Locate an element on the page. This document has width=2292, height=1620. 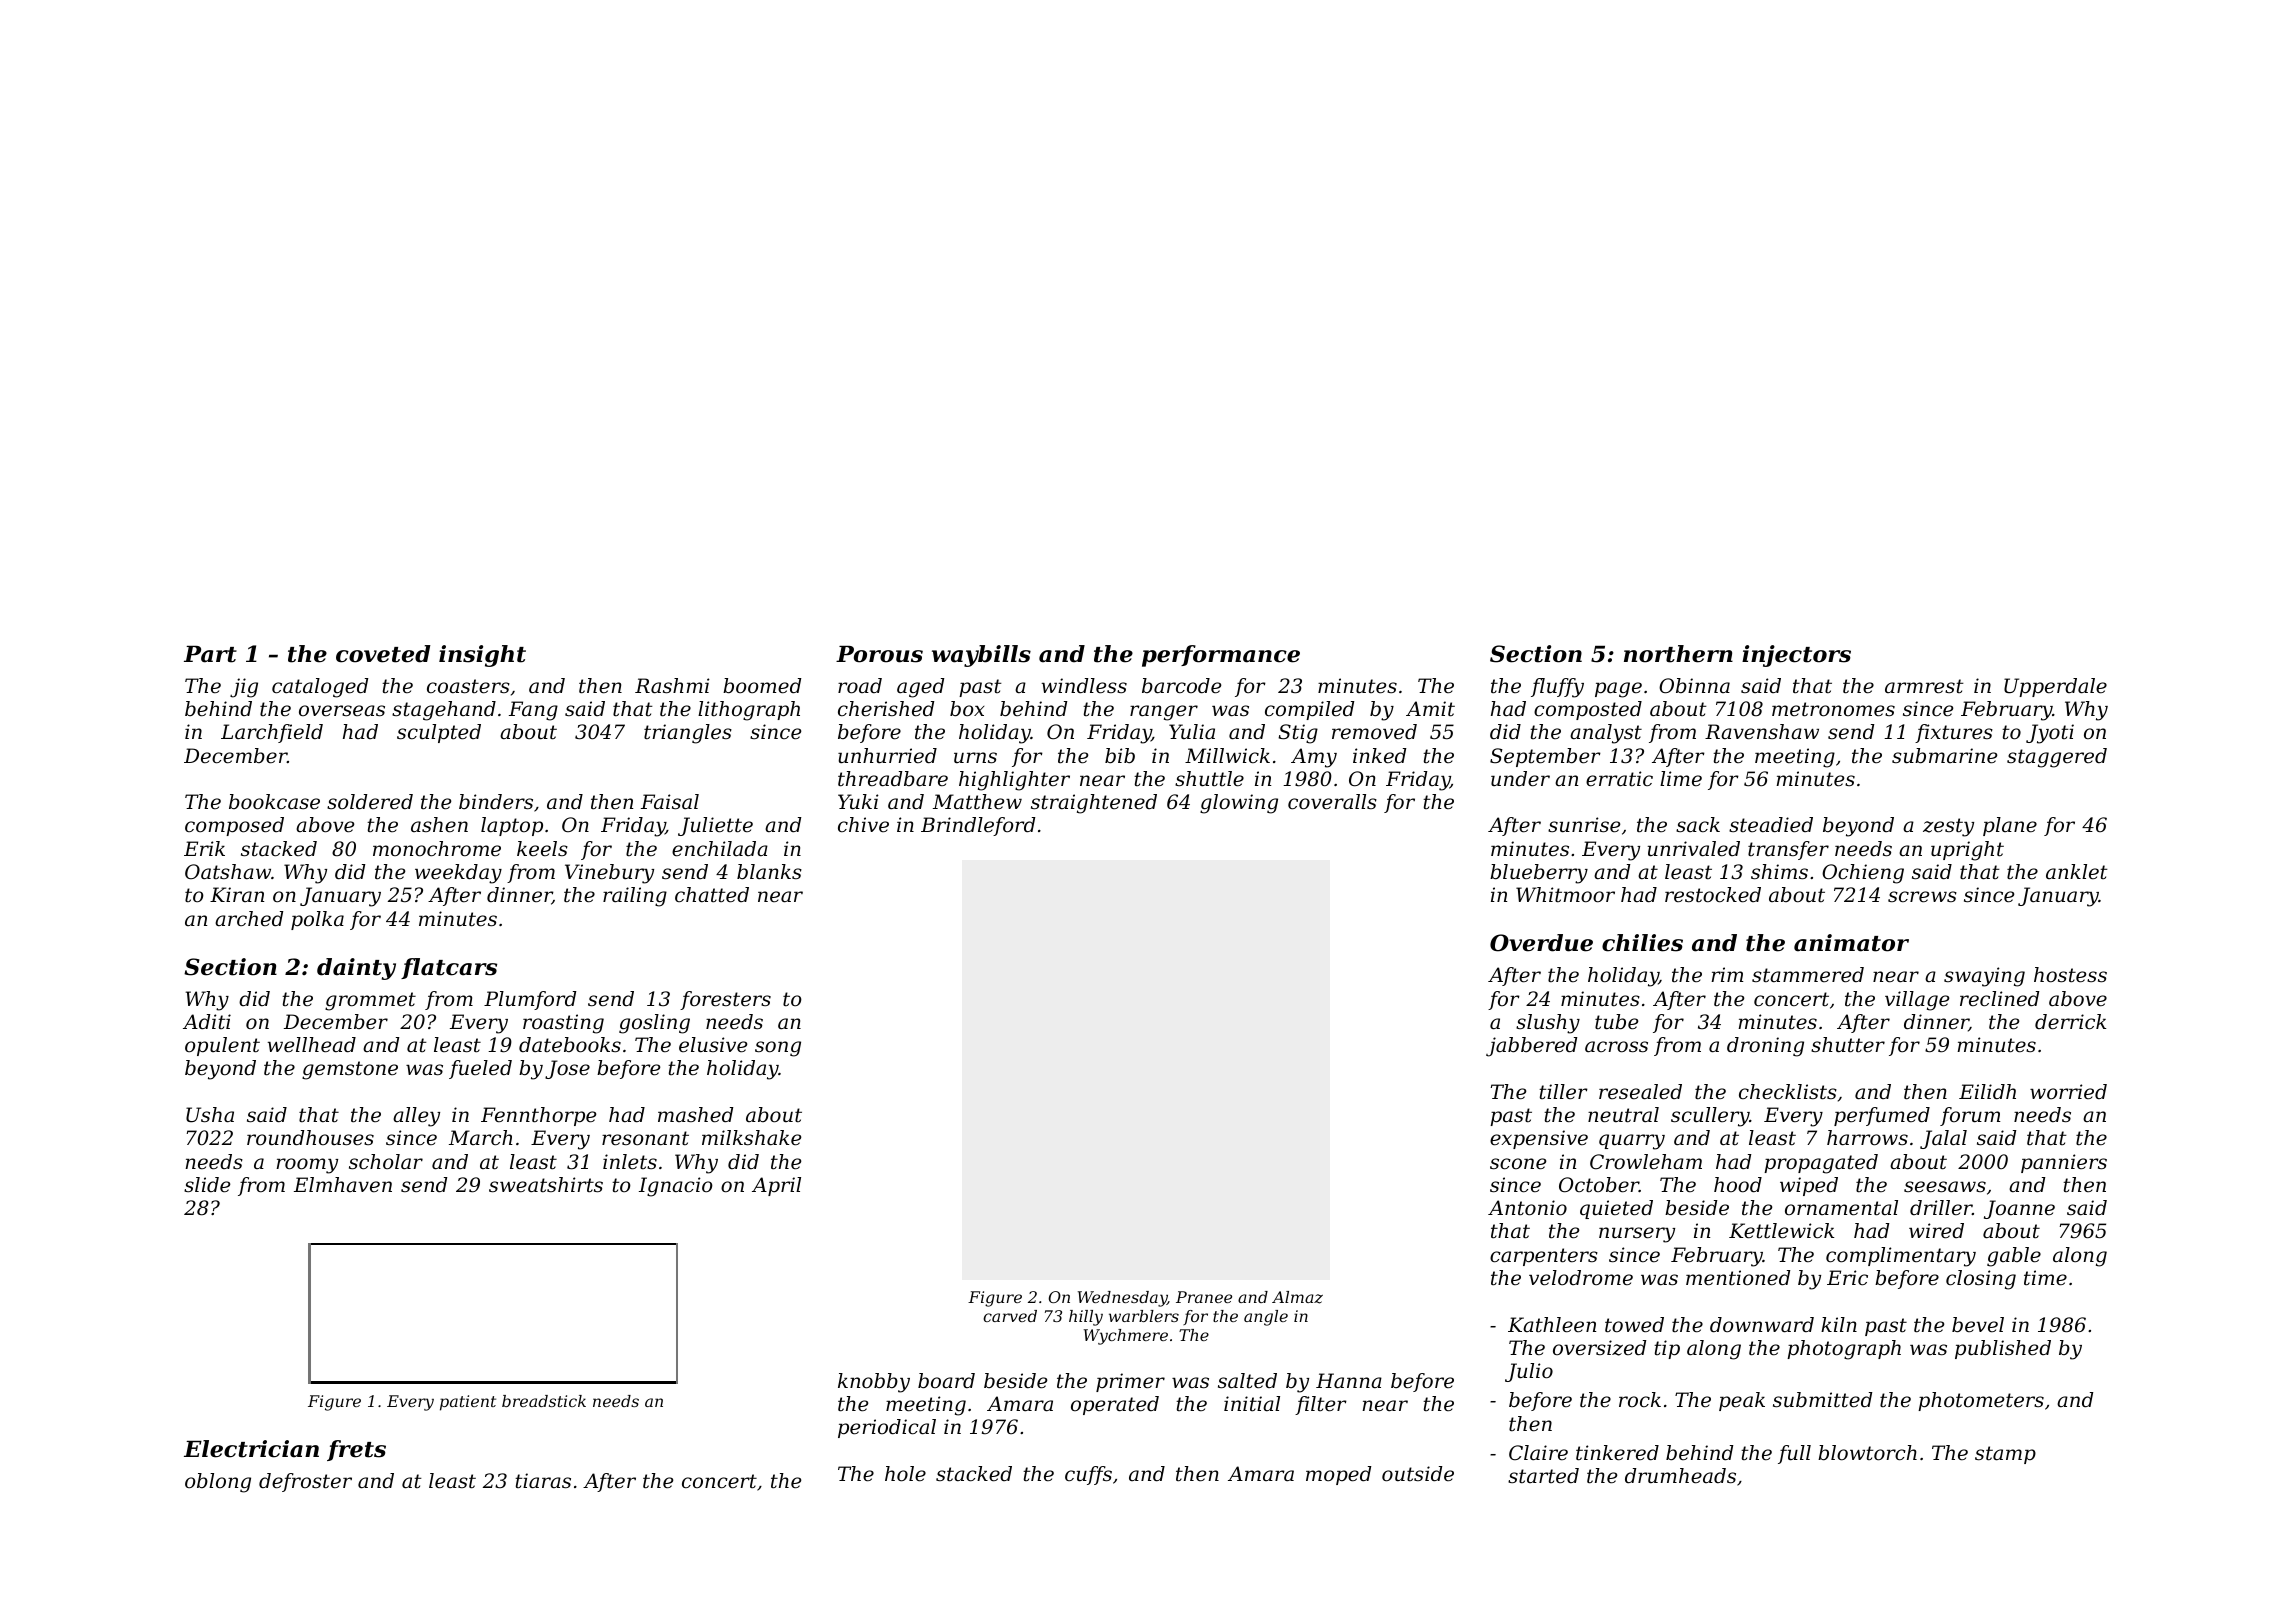
tiaras is located at coordinates (543, 1481).
